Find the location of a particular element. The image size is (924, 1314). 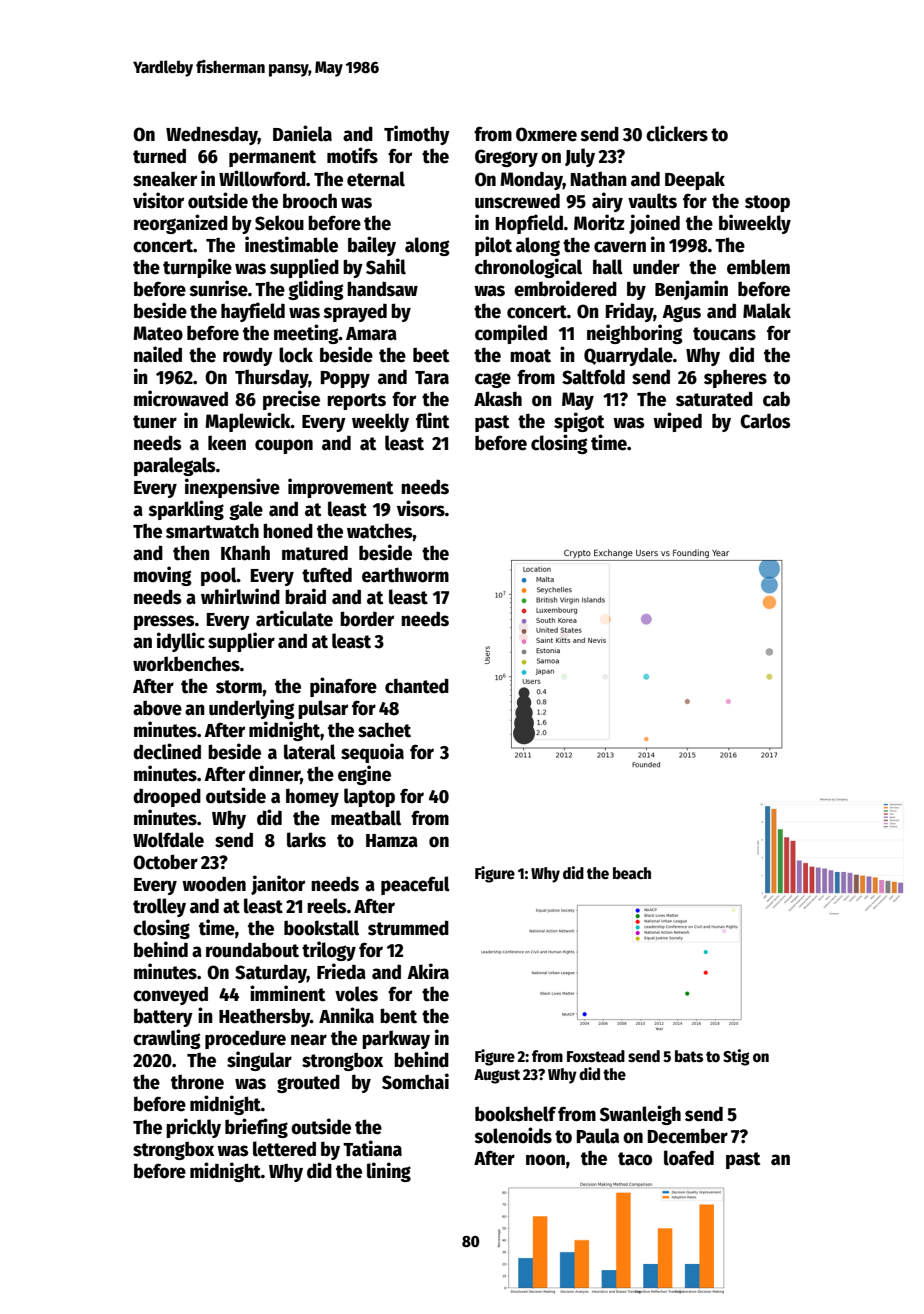

Benjamin is located at coordinates (691, 290).
